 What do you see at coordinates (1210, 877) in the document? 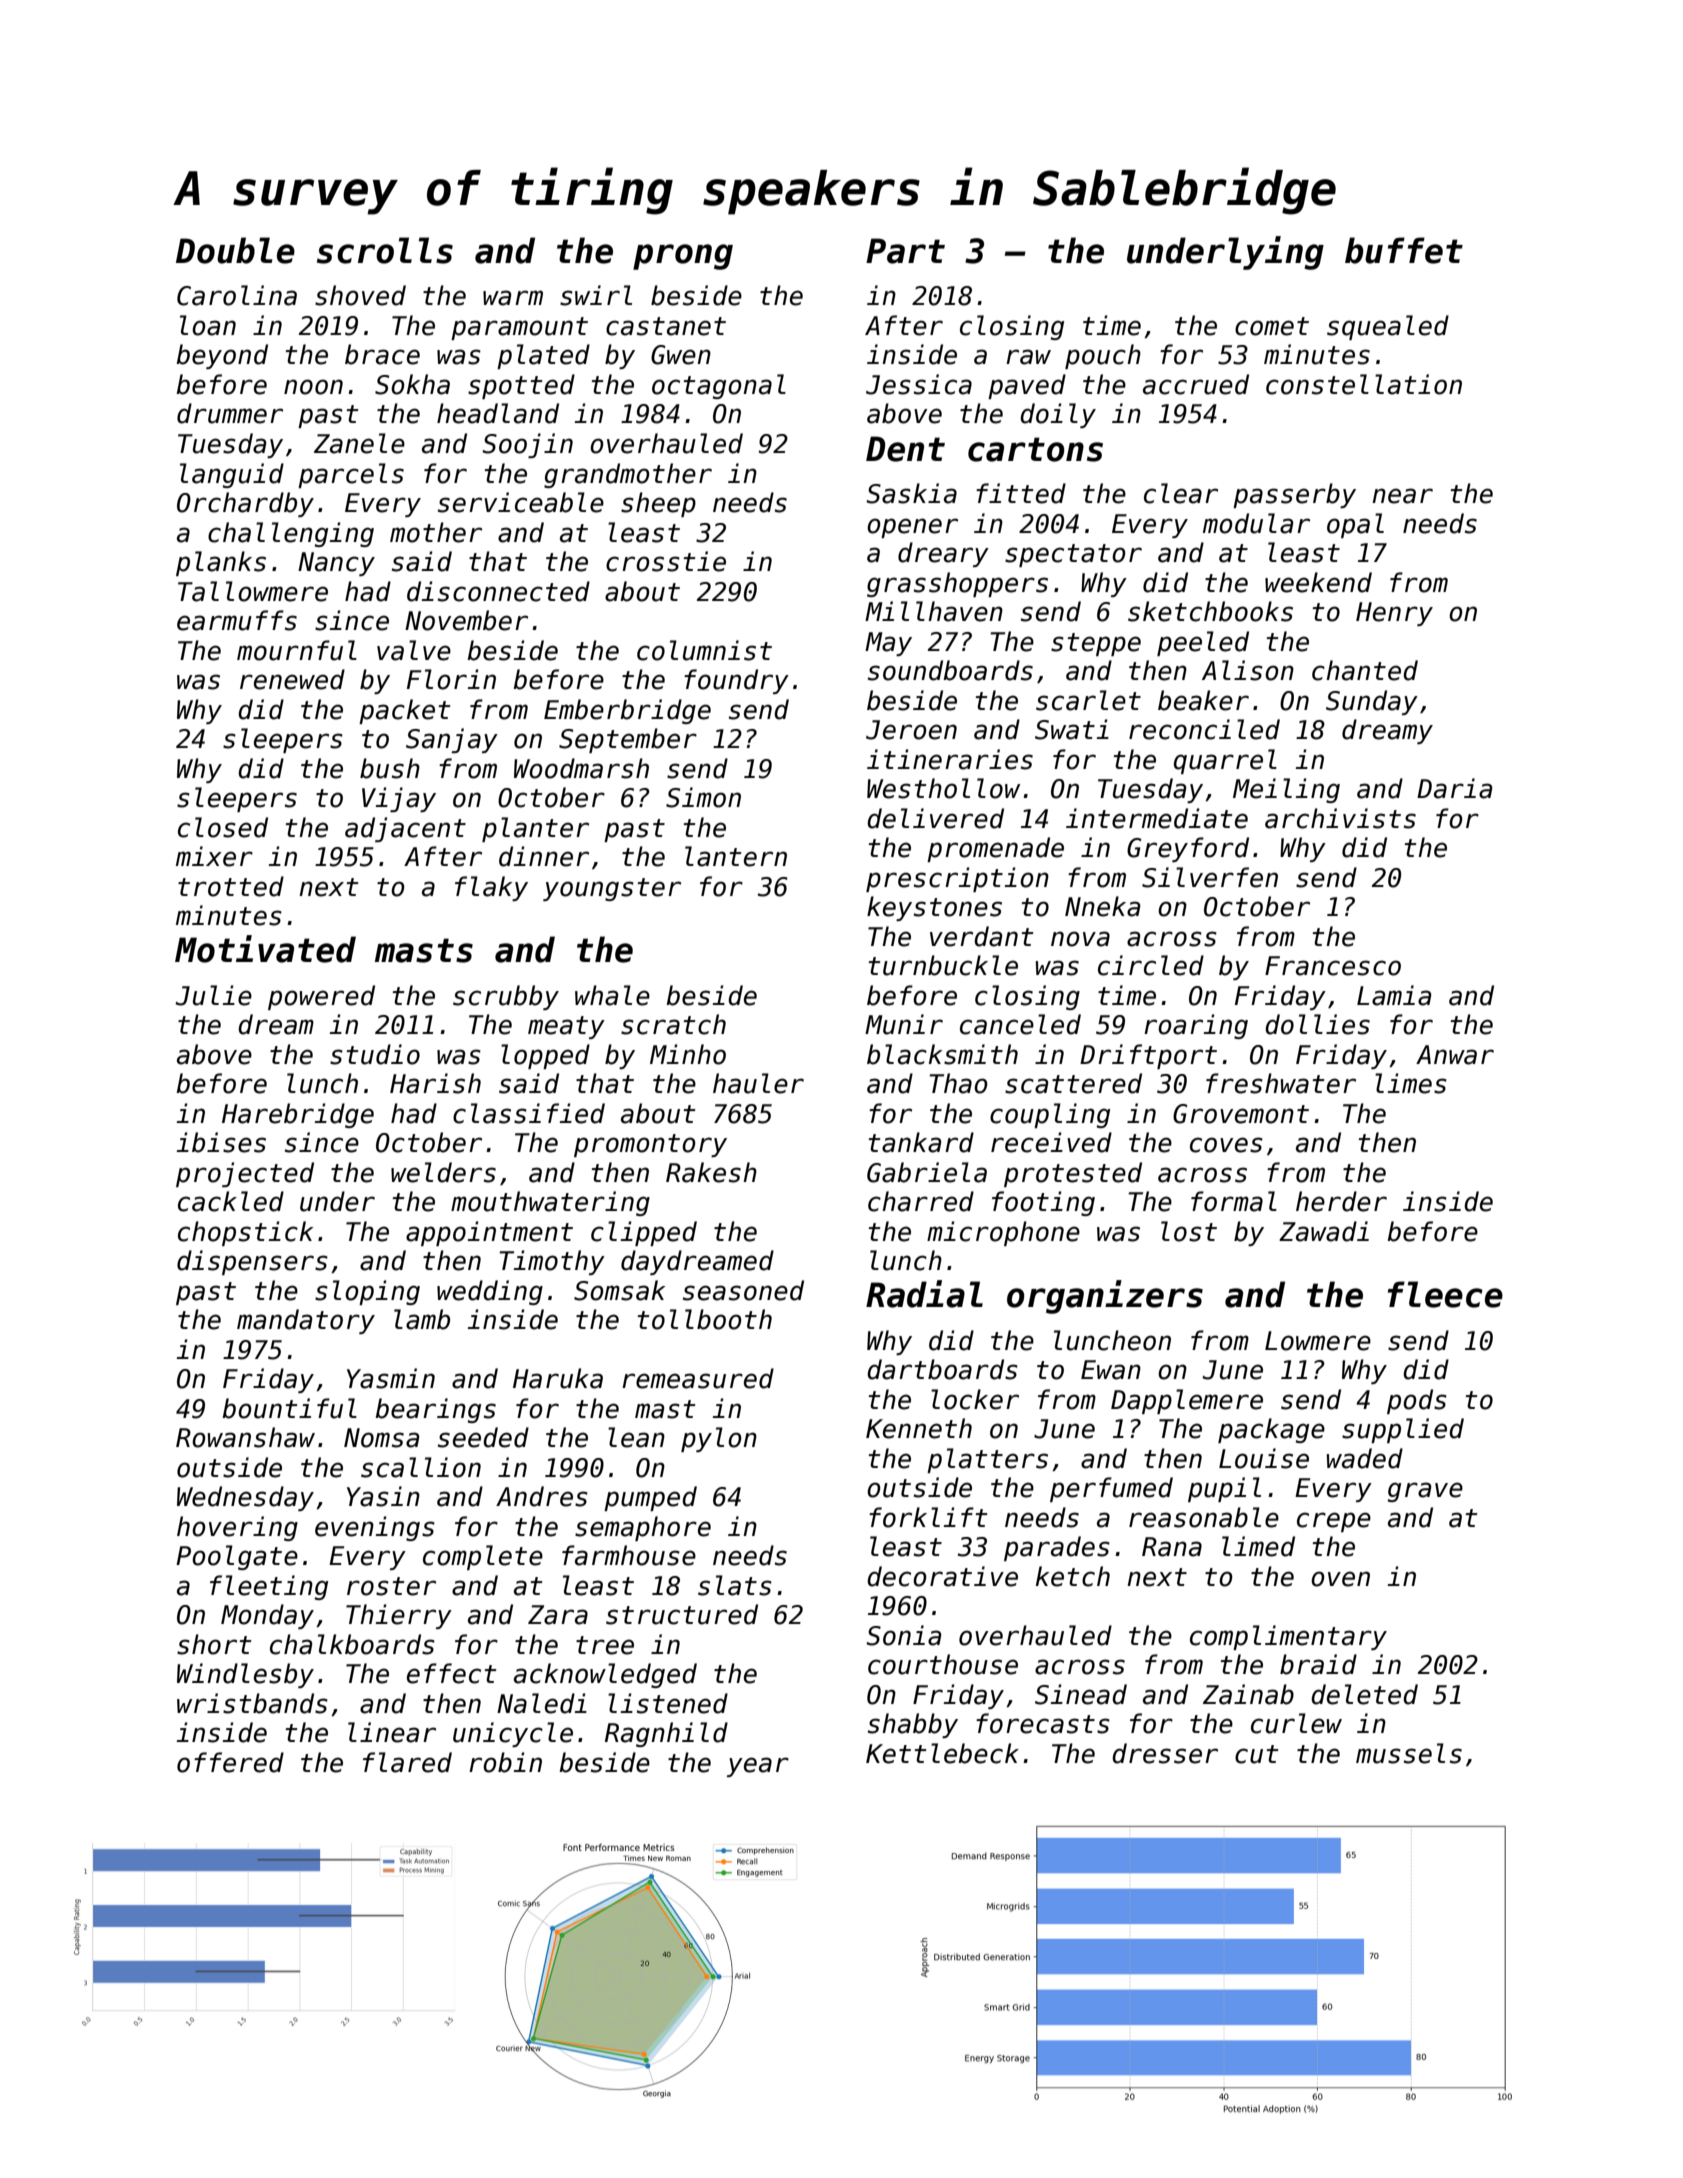
I see `Silverfen` at bounding box center [1210, 877].
